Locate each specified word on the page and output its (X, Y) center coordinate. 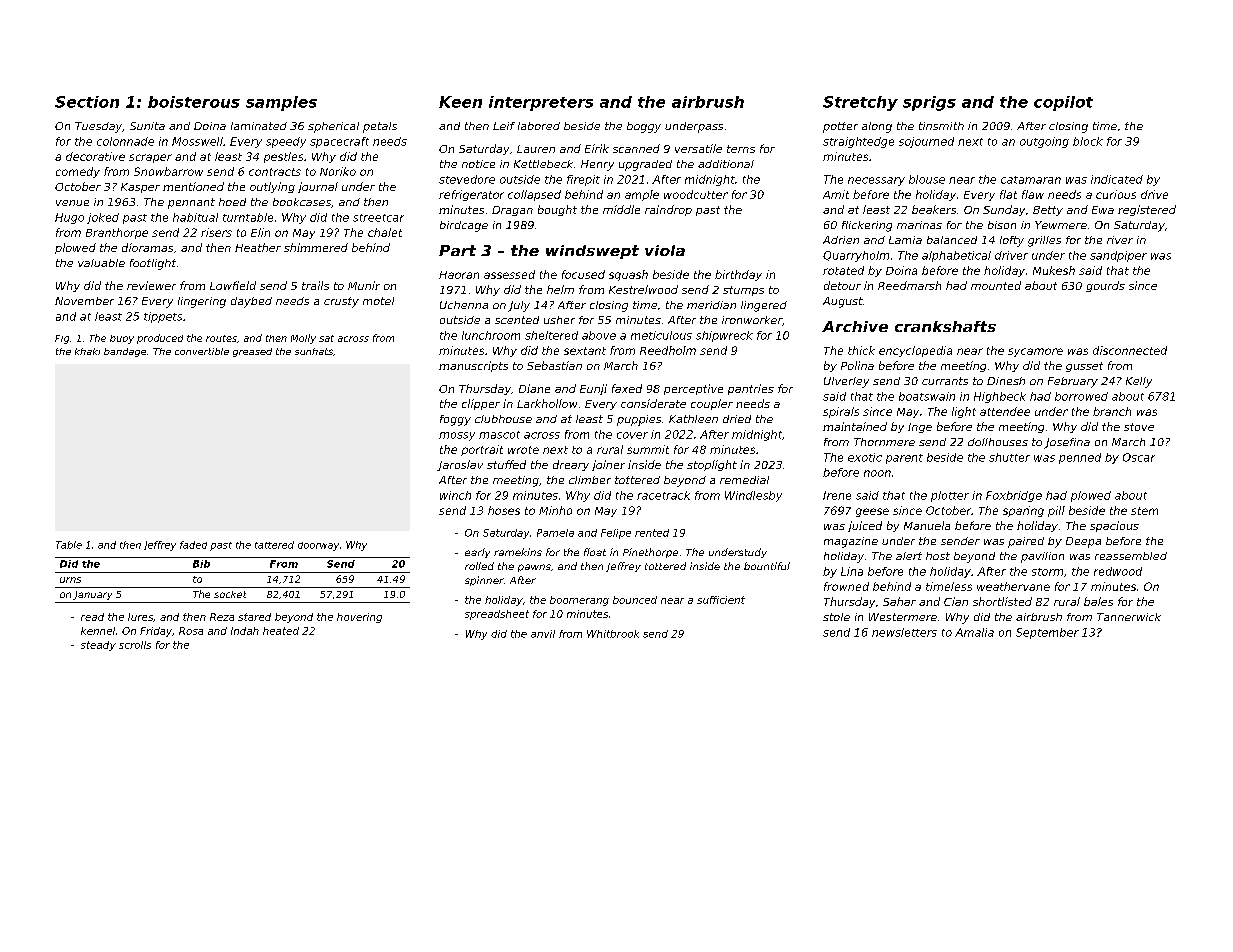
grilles (1044, 241)
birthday (738, 275)
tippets (163, 317)
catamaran (1031, 180)
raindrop (668, 210)
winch (455, 495)
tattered (274, 545)
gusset (1084, 367)
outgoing (1044, 142)
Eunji (593, 389)
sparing (1023, 511)
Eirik (597, 148)
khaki (87, 351)
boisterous (194, 102)
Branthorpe (117, 233)
